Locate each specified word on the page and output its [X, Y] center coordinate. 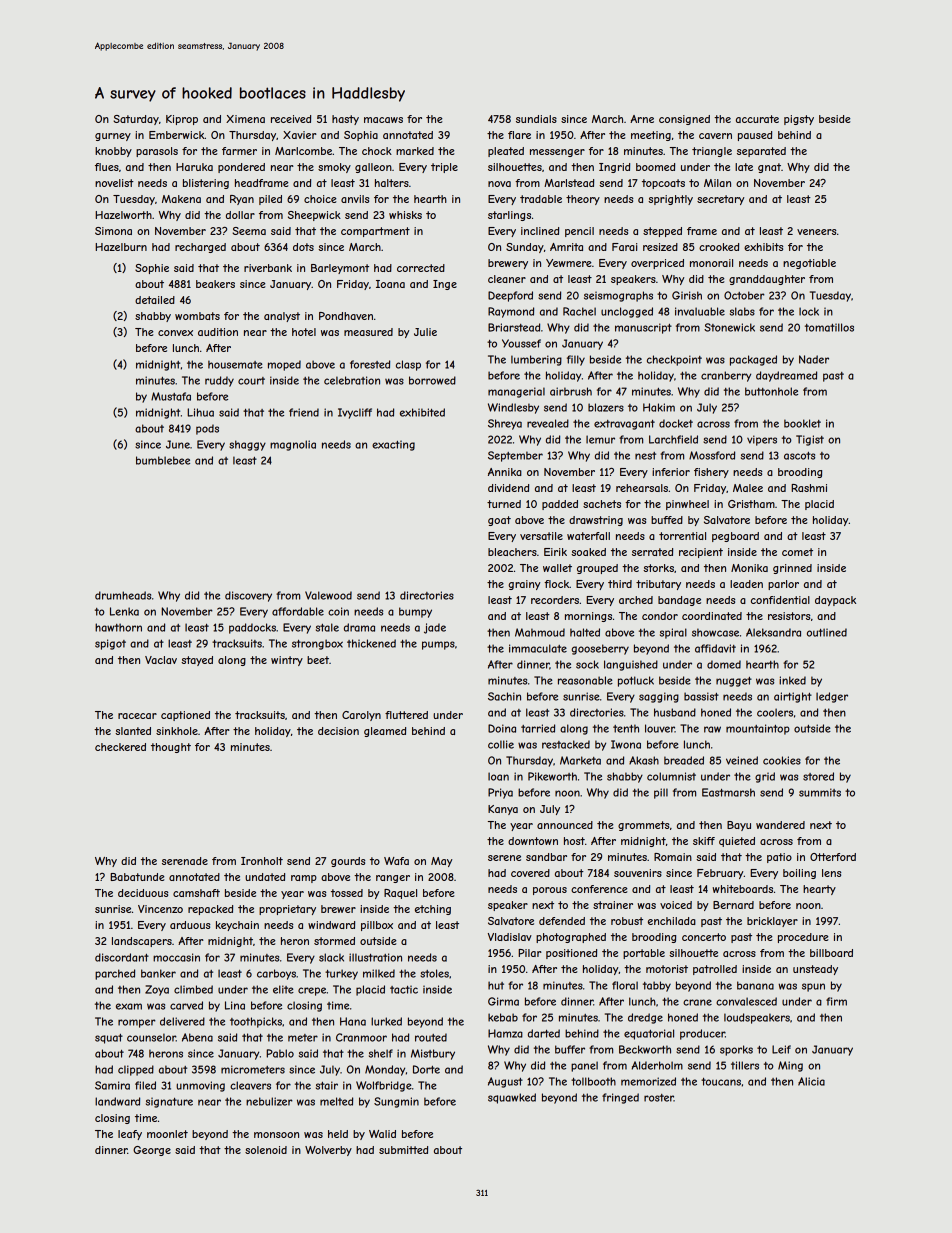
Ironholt [262, 861]
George [152, 1151]
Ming [790, 1066]
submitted [403, 1150]
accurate [757, 119]
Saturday [136, 120]
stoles [434, 973]
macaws [383, 120]
